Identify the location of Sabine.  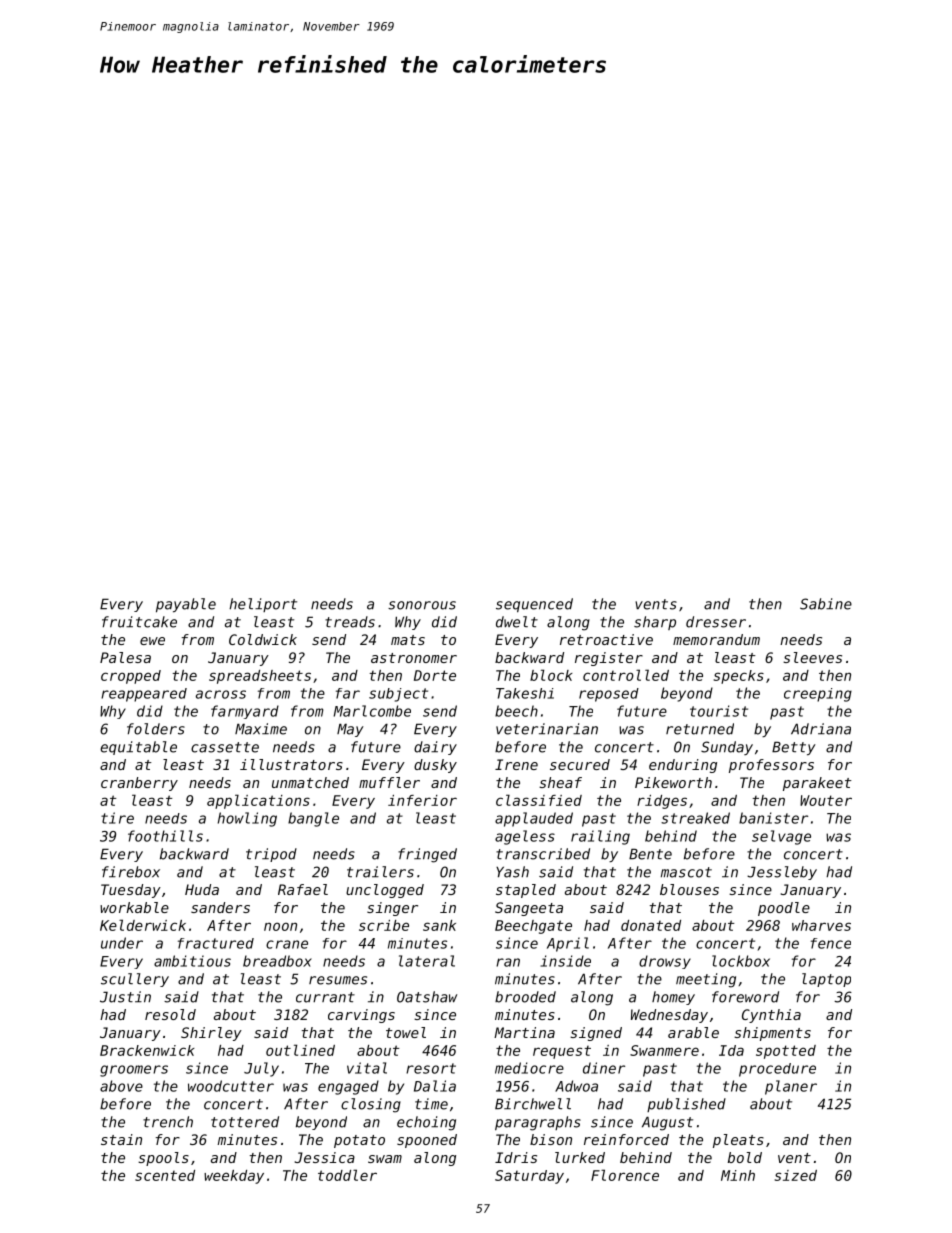
(826, 604).
